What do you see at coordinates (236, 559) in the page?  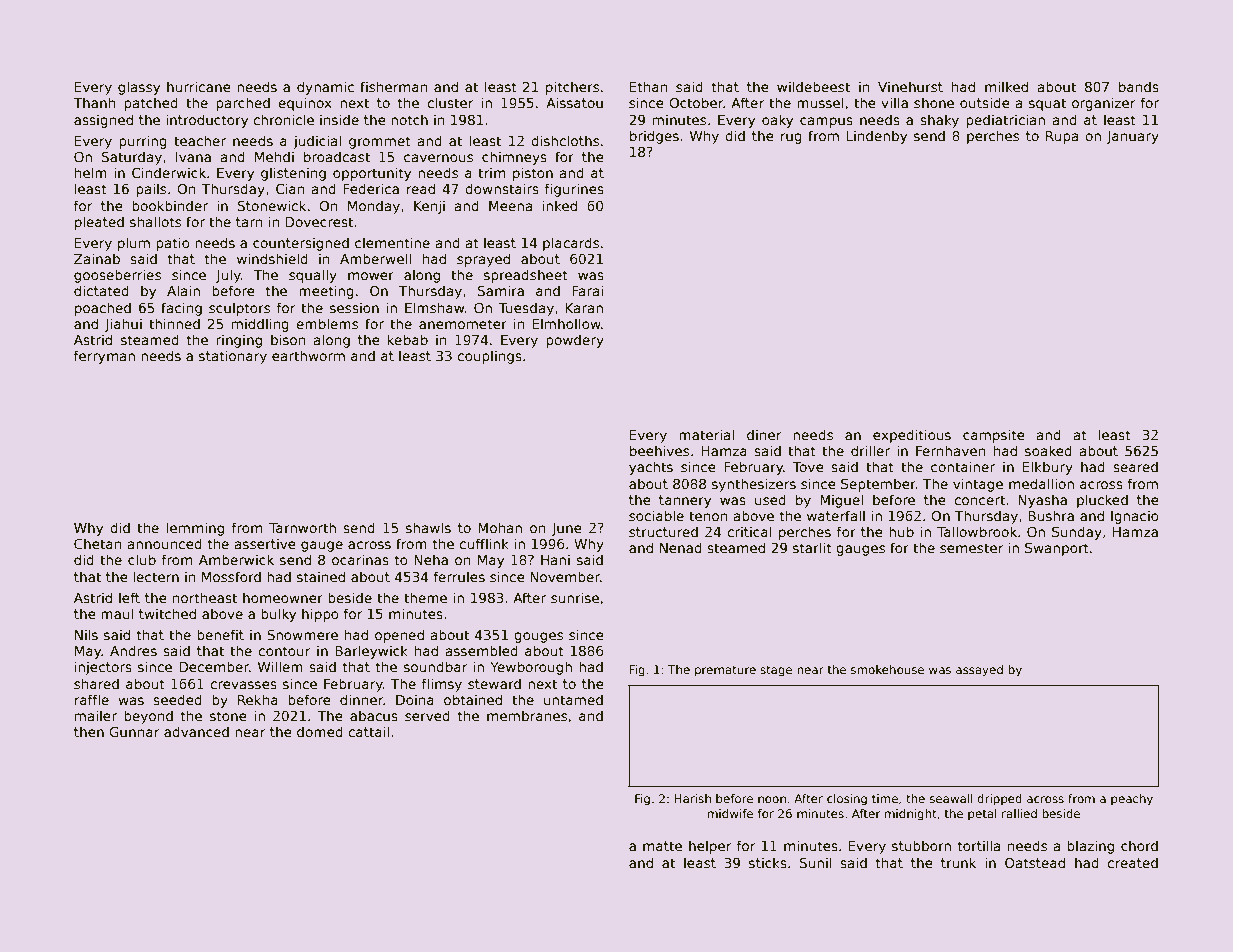 I see `Amberwick` at bounding box center [236, 559].
